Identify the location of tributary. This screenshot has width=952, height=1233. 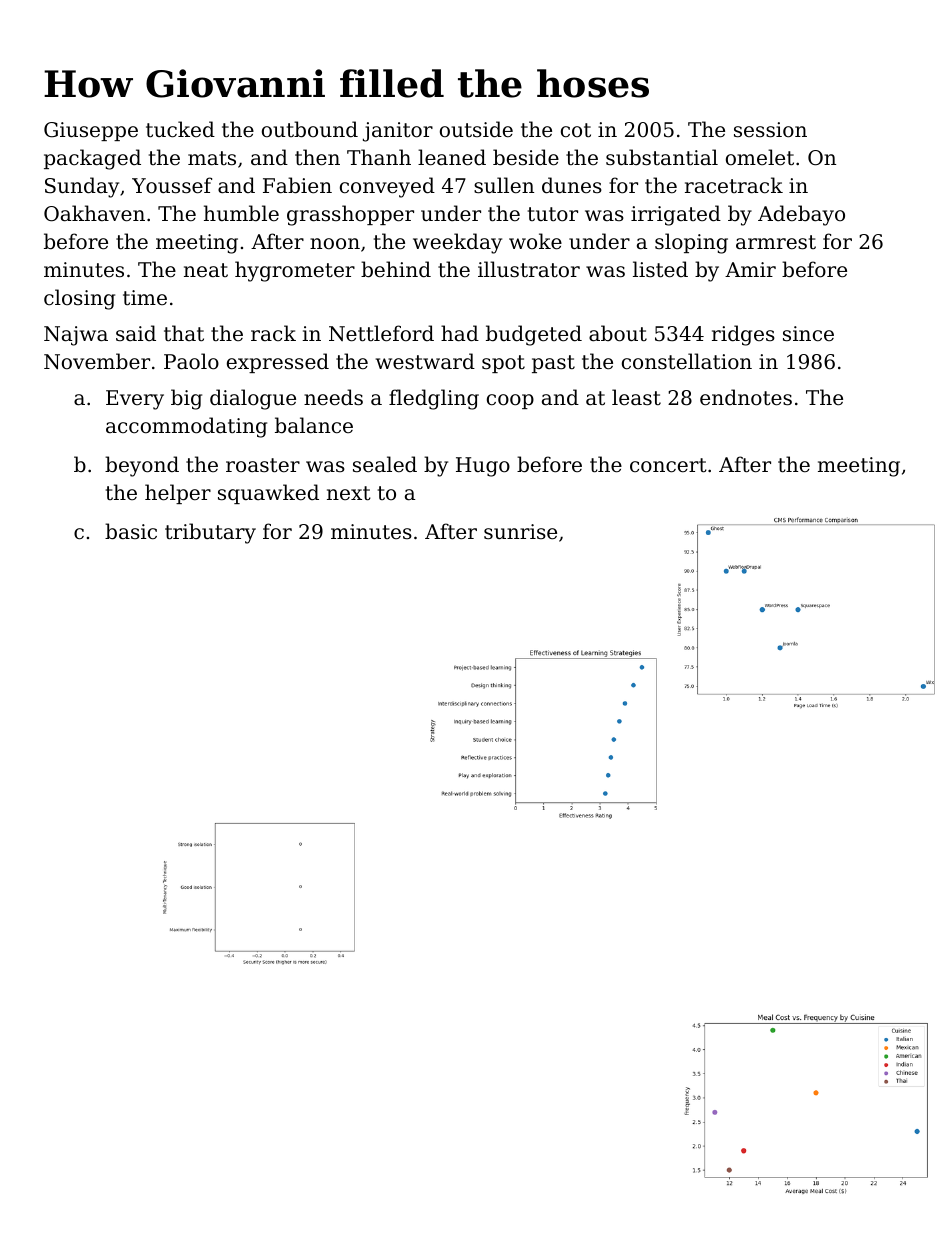
(210, 533).
